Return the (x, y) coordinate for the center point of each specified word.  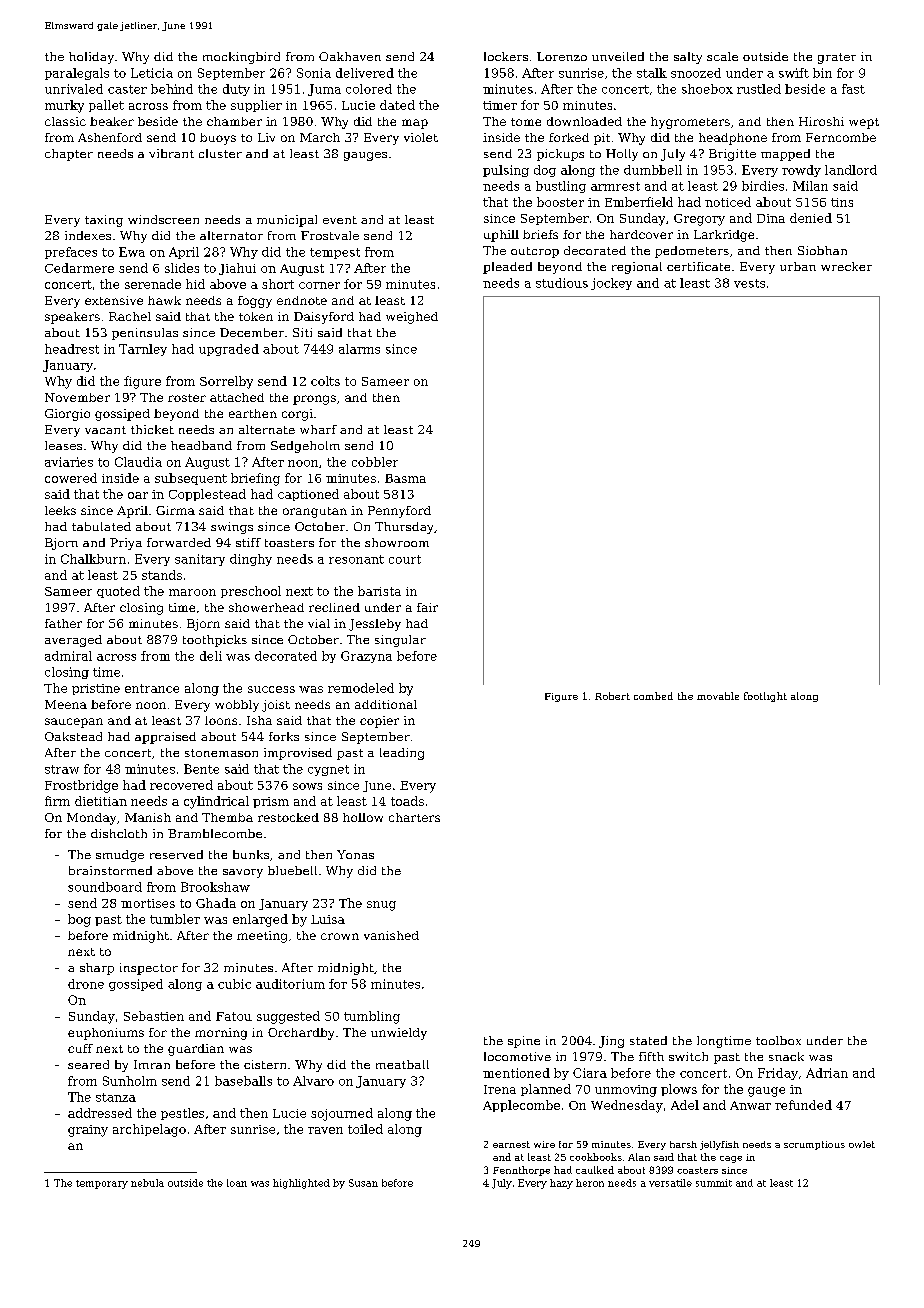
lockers (506, 56)
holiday (91, 58)
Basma (405, 478)
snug (381, 906)
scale (722, 56)
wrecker (846, 266)
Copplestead (207, 495)
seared (88, 1064)
